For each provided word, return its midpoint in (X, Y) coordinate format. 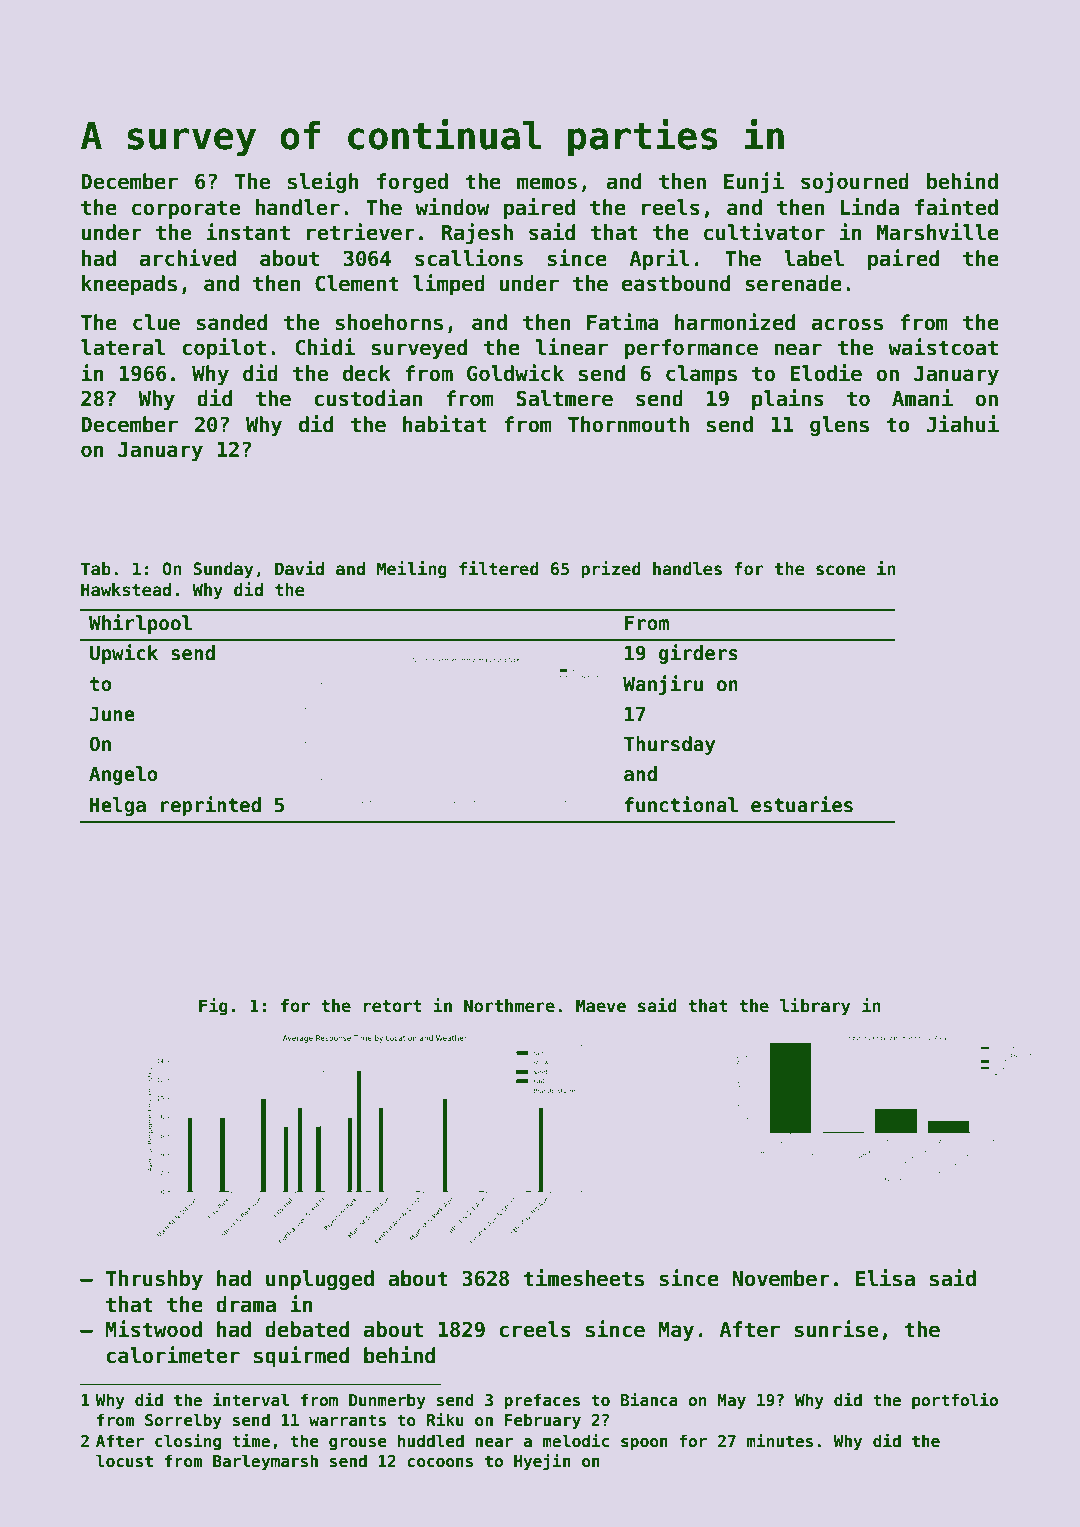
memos (547, 183)
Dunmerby (387, 1401)
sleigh (323, 182)
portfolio (955, 1401)
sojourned (855, 182)
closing (188, 1442)
